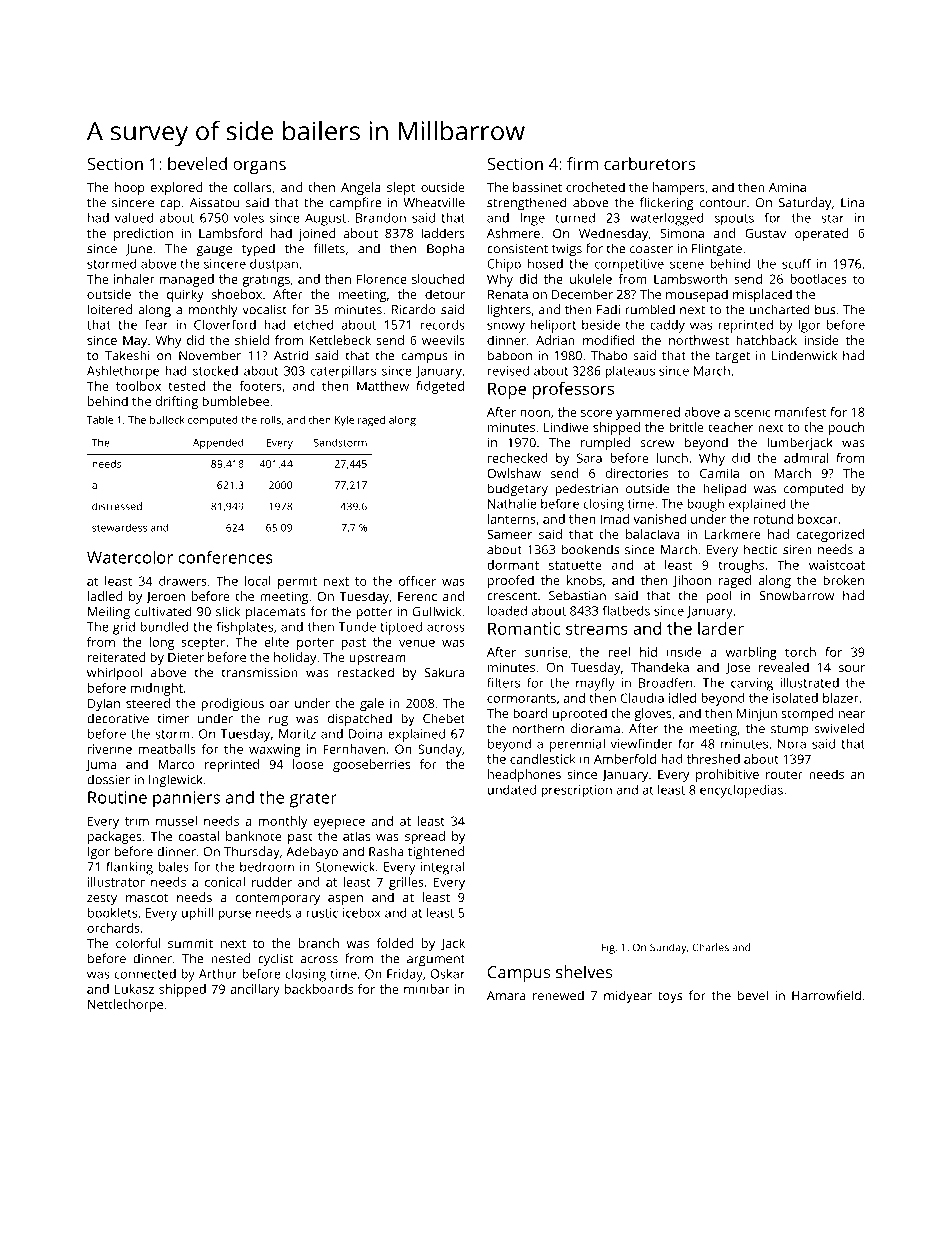 This screenshot has width=952, height=1233. What do you see at coordinates (112, 913) in the screenshot?
I see `booklets` at bounding box center [112, 913].
